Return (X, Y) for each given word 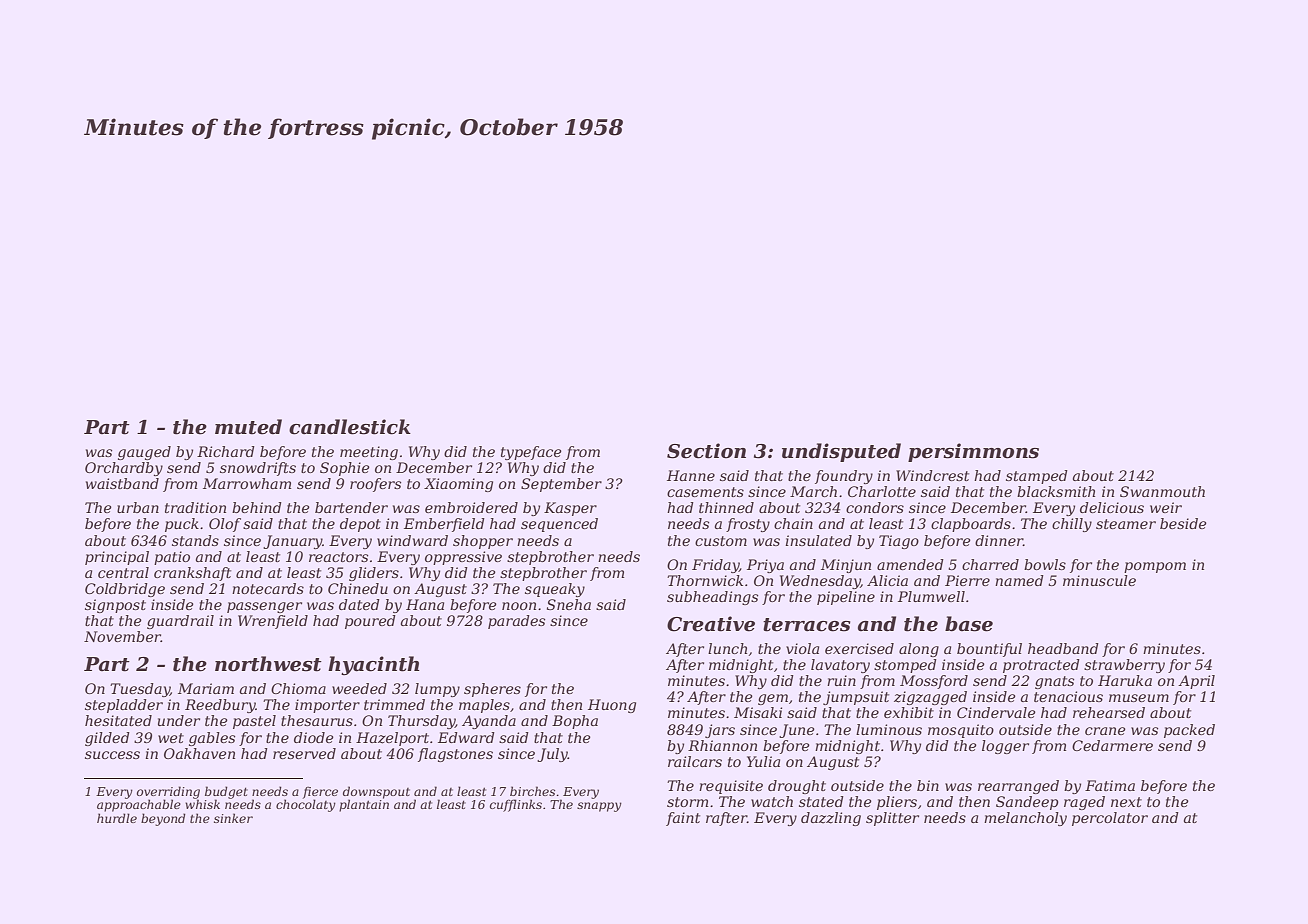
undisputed (841, 452)
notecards (268, 588)
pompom (1155, 567)
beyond (163, 819)
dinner (999, 540)
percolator (1110, 819)
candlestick (350, 427)
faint (683, 819)
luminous (889, 729)
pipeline (846, 598)
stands (195, 540)
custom (721, 541)
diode (314, 737)
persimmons (973, 452)
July (552, 755)
